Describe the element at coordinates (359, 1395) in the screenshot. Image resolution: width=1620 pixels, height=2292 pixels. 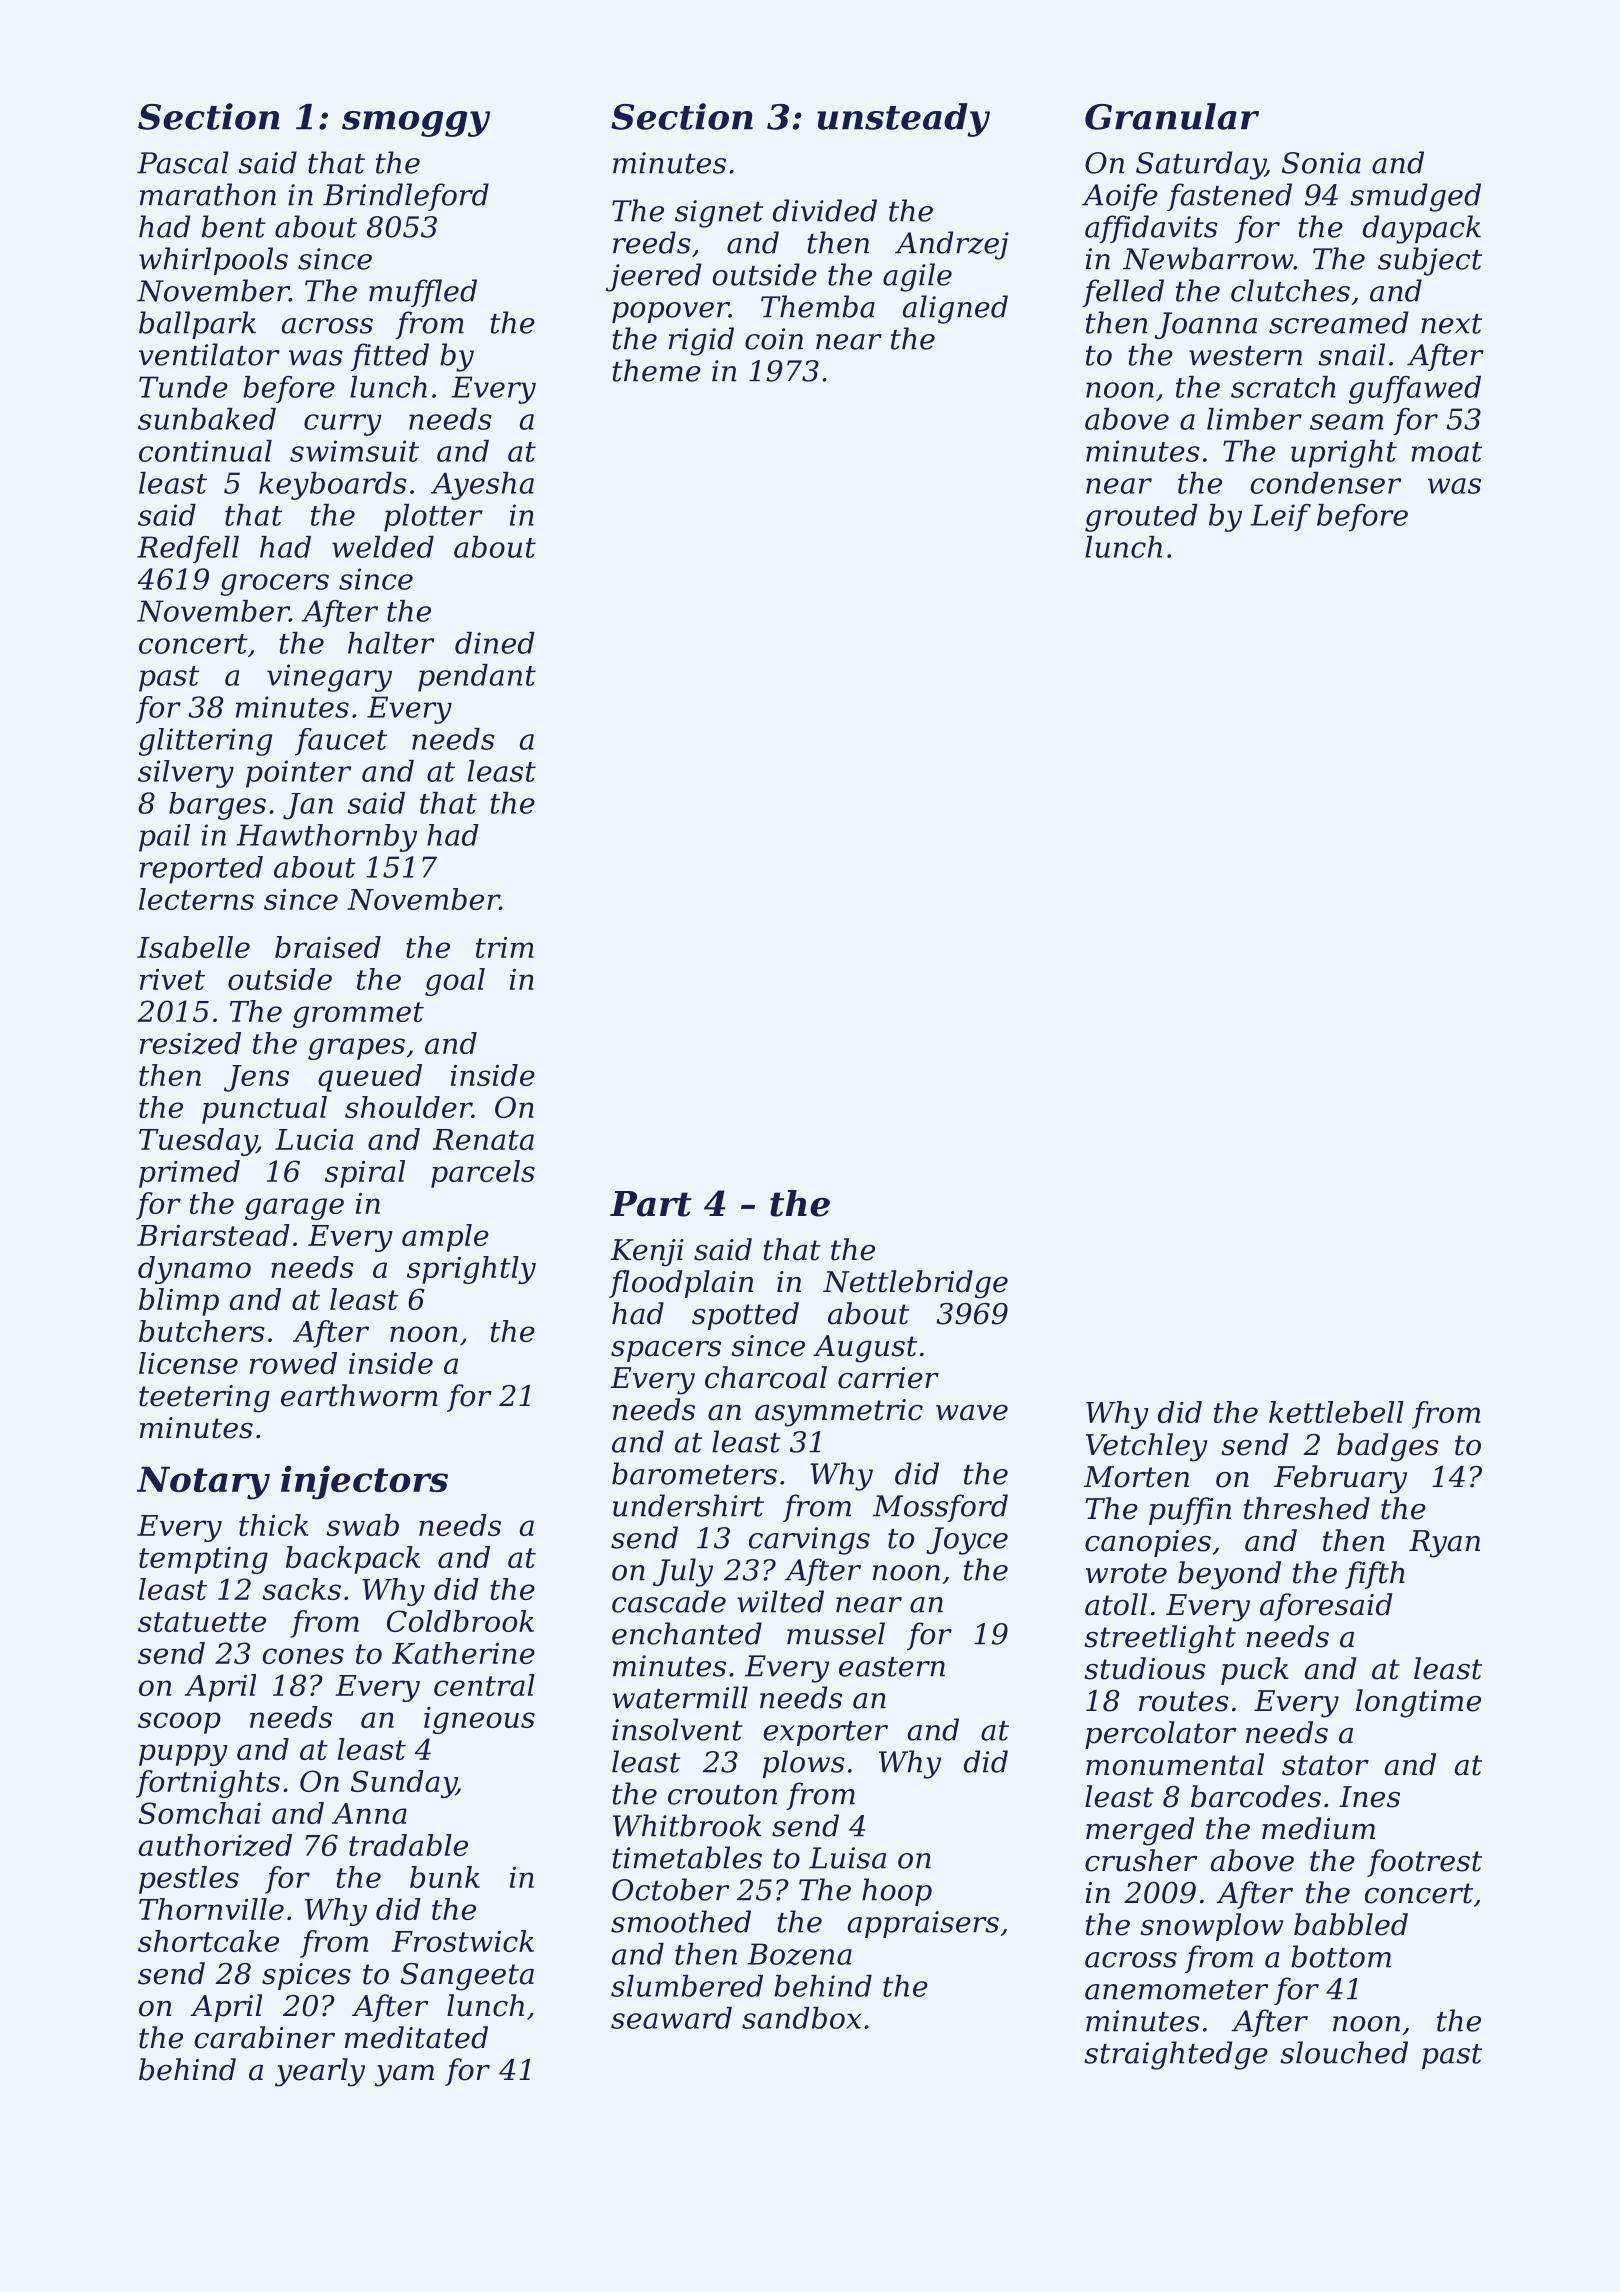
I see `earthworm` at that location.
